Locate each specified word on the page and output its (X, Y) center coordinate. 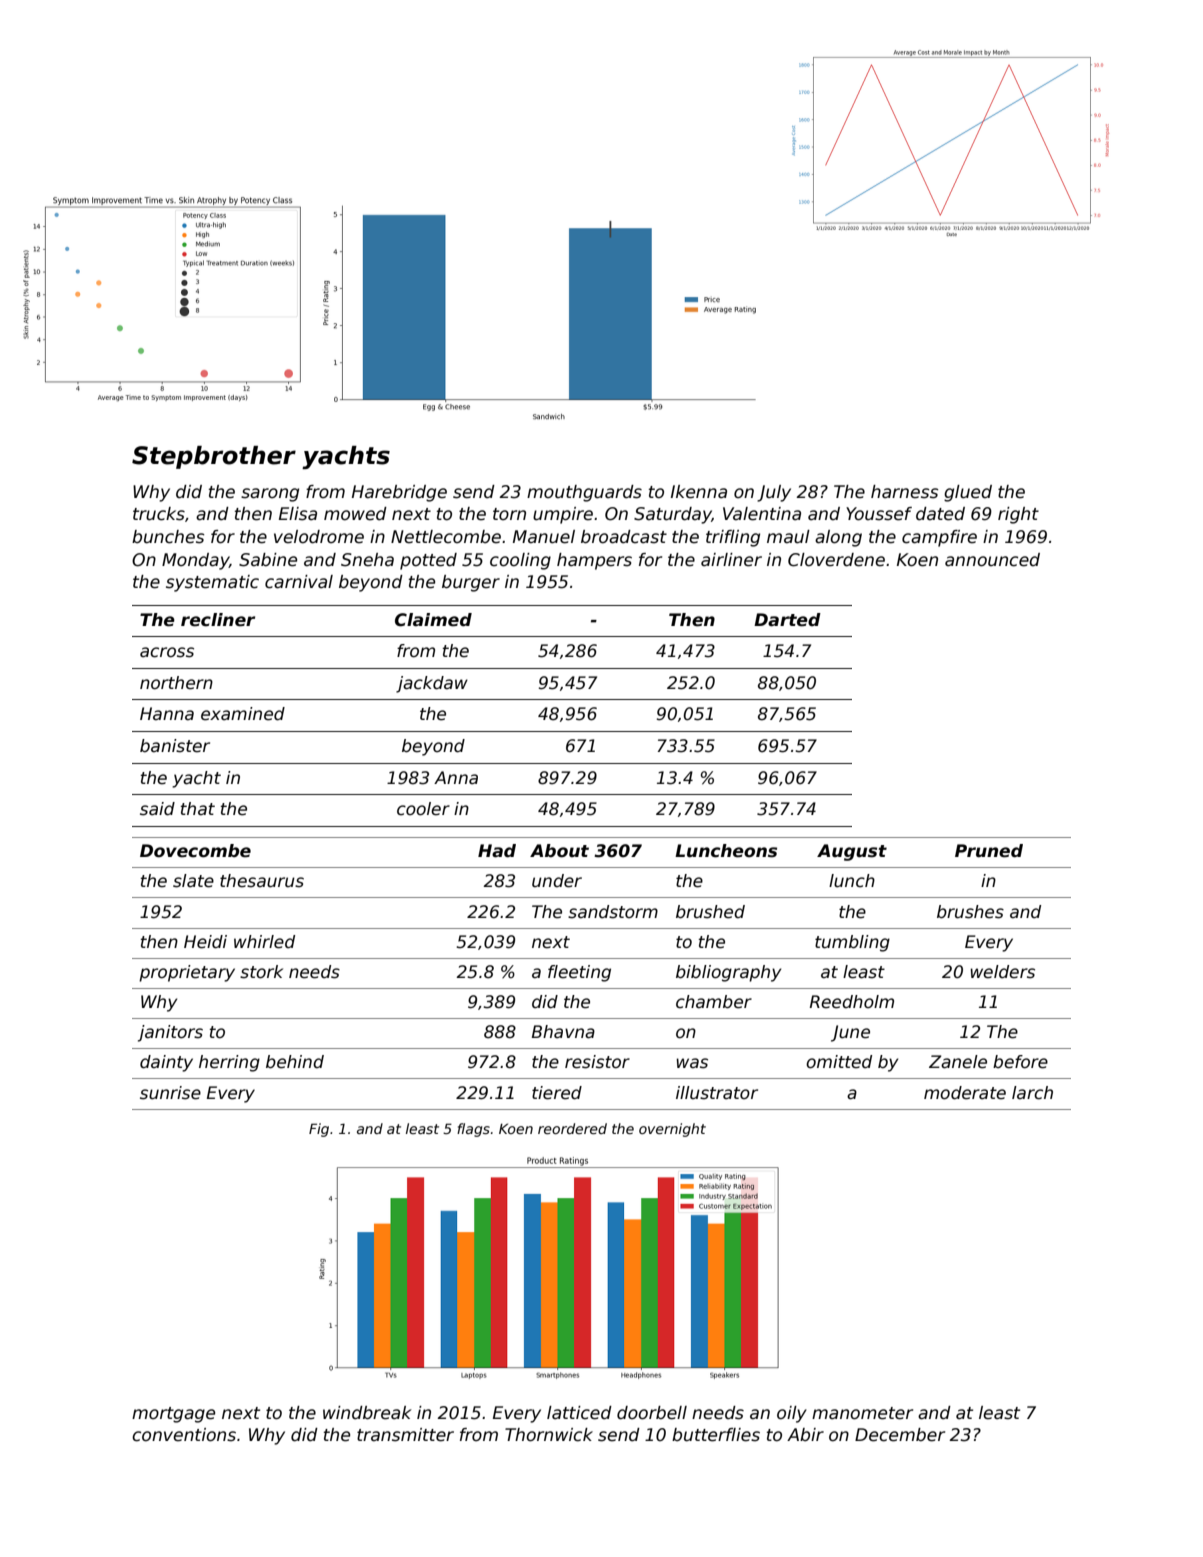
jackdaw (432, 684)
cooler (423, 809)
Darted (787, 620)
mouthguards (584, 493)
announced (992, 560)
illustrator (717, 1093)
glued (968, 493)
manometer (862, 1413)
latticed (579, 1413)
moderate (965, 1093)
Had (497, 851)
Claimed (433, 620)
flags (473, 1130)
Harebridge (399, 493)
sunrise (170, 1093)
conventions (184, 1435)
